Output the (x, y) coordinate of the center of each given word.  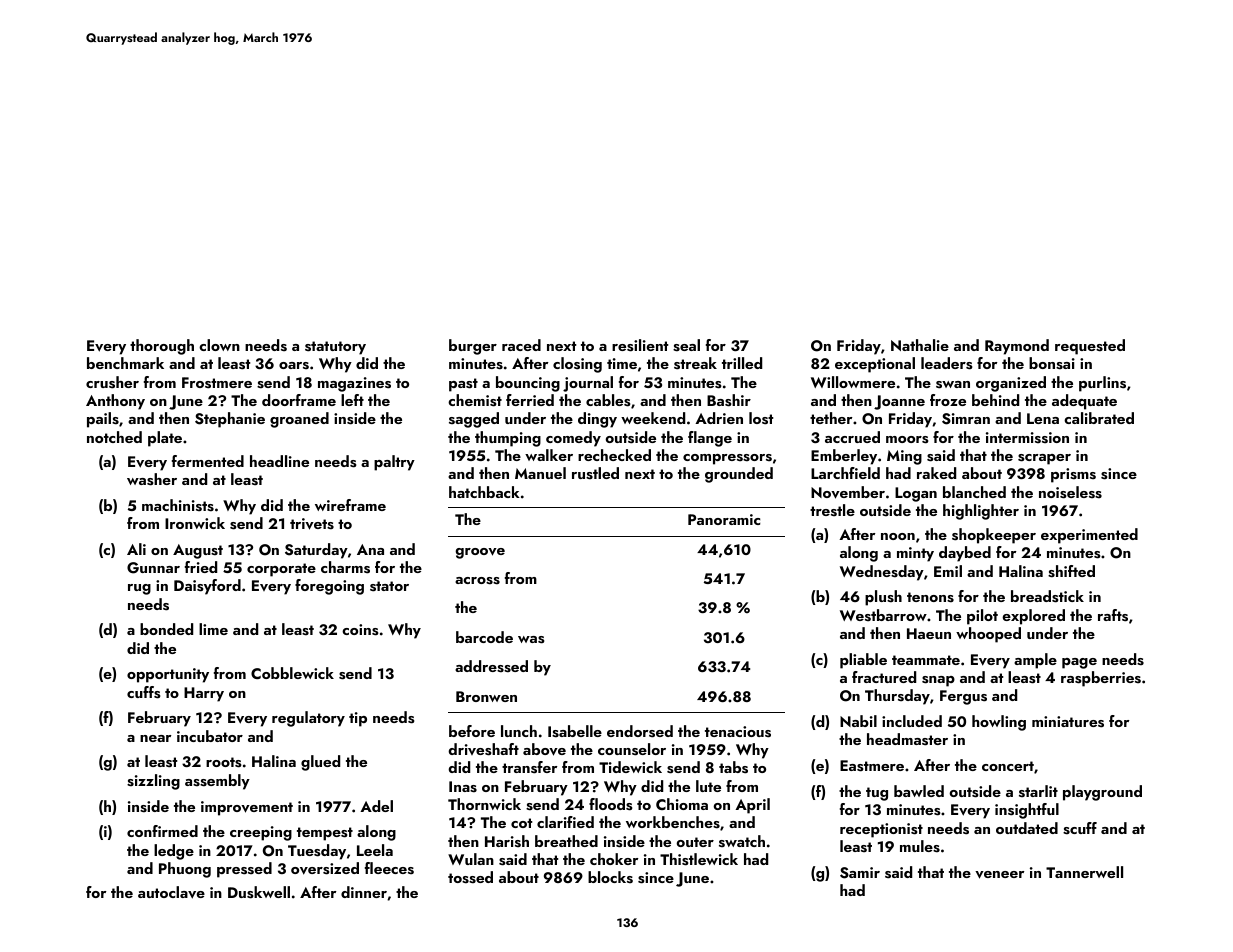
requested (1090, 347)
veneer (999, 875)
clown (219, 345)
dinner (364, 892)
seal (686, 345)
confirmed (162, 831)
